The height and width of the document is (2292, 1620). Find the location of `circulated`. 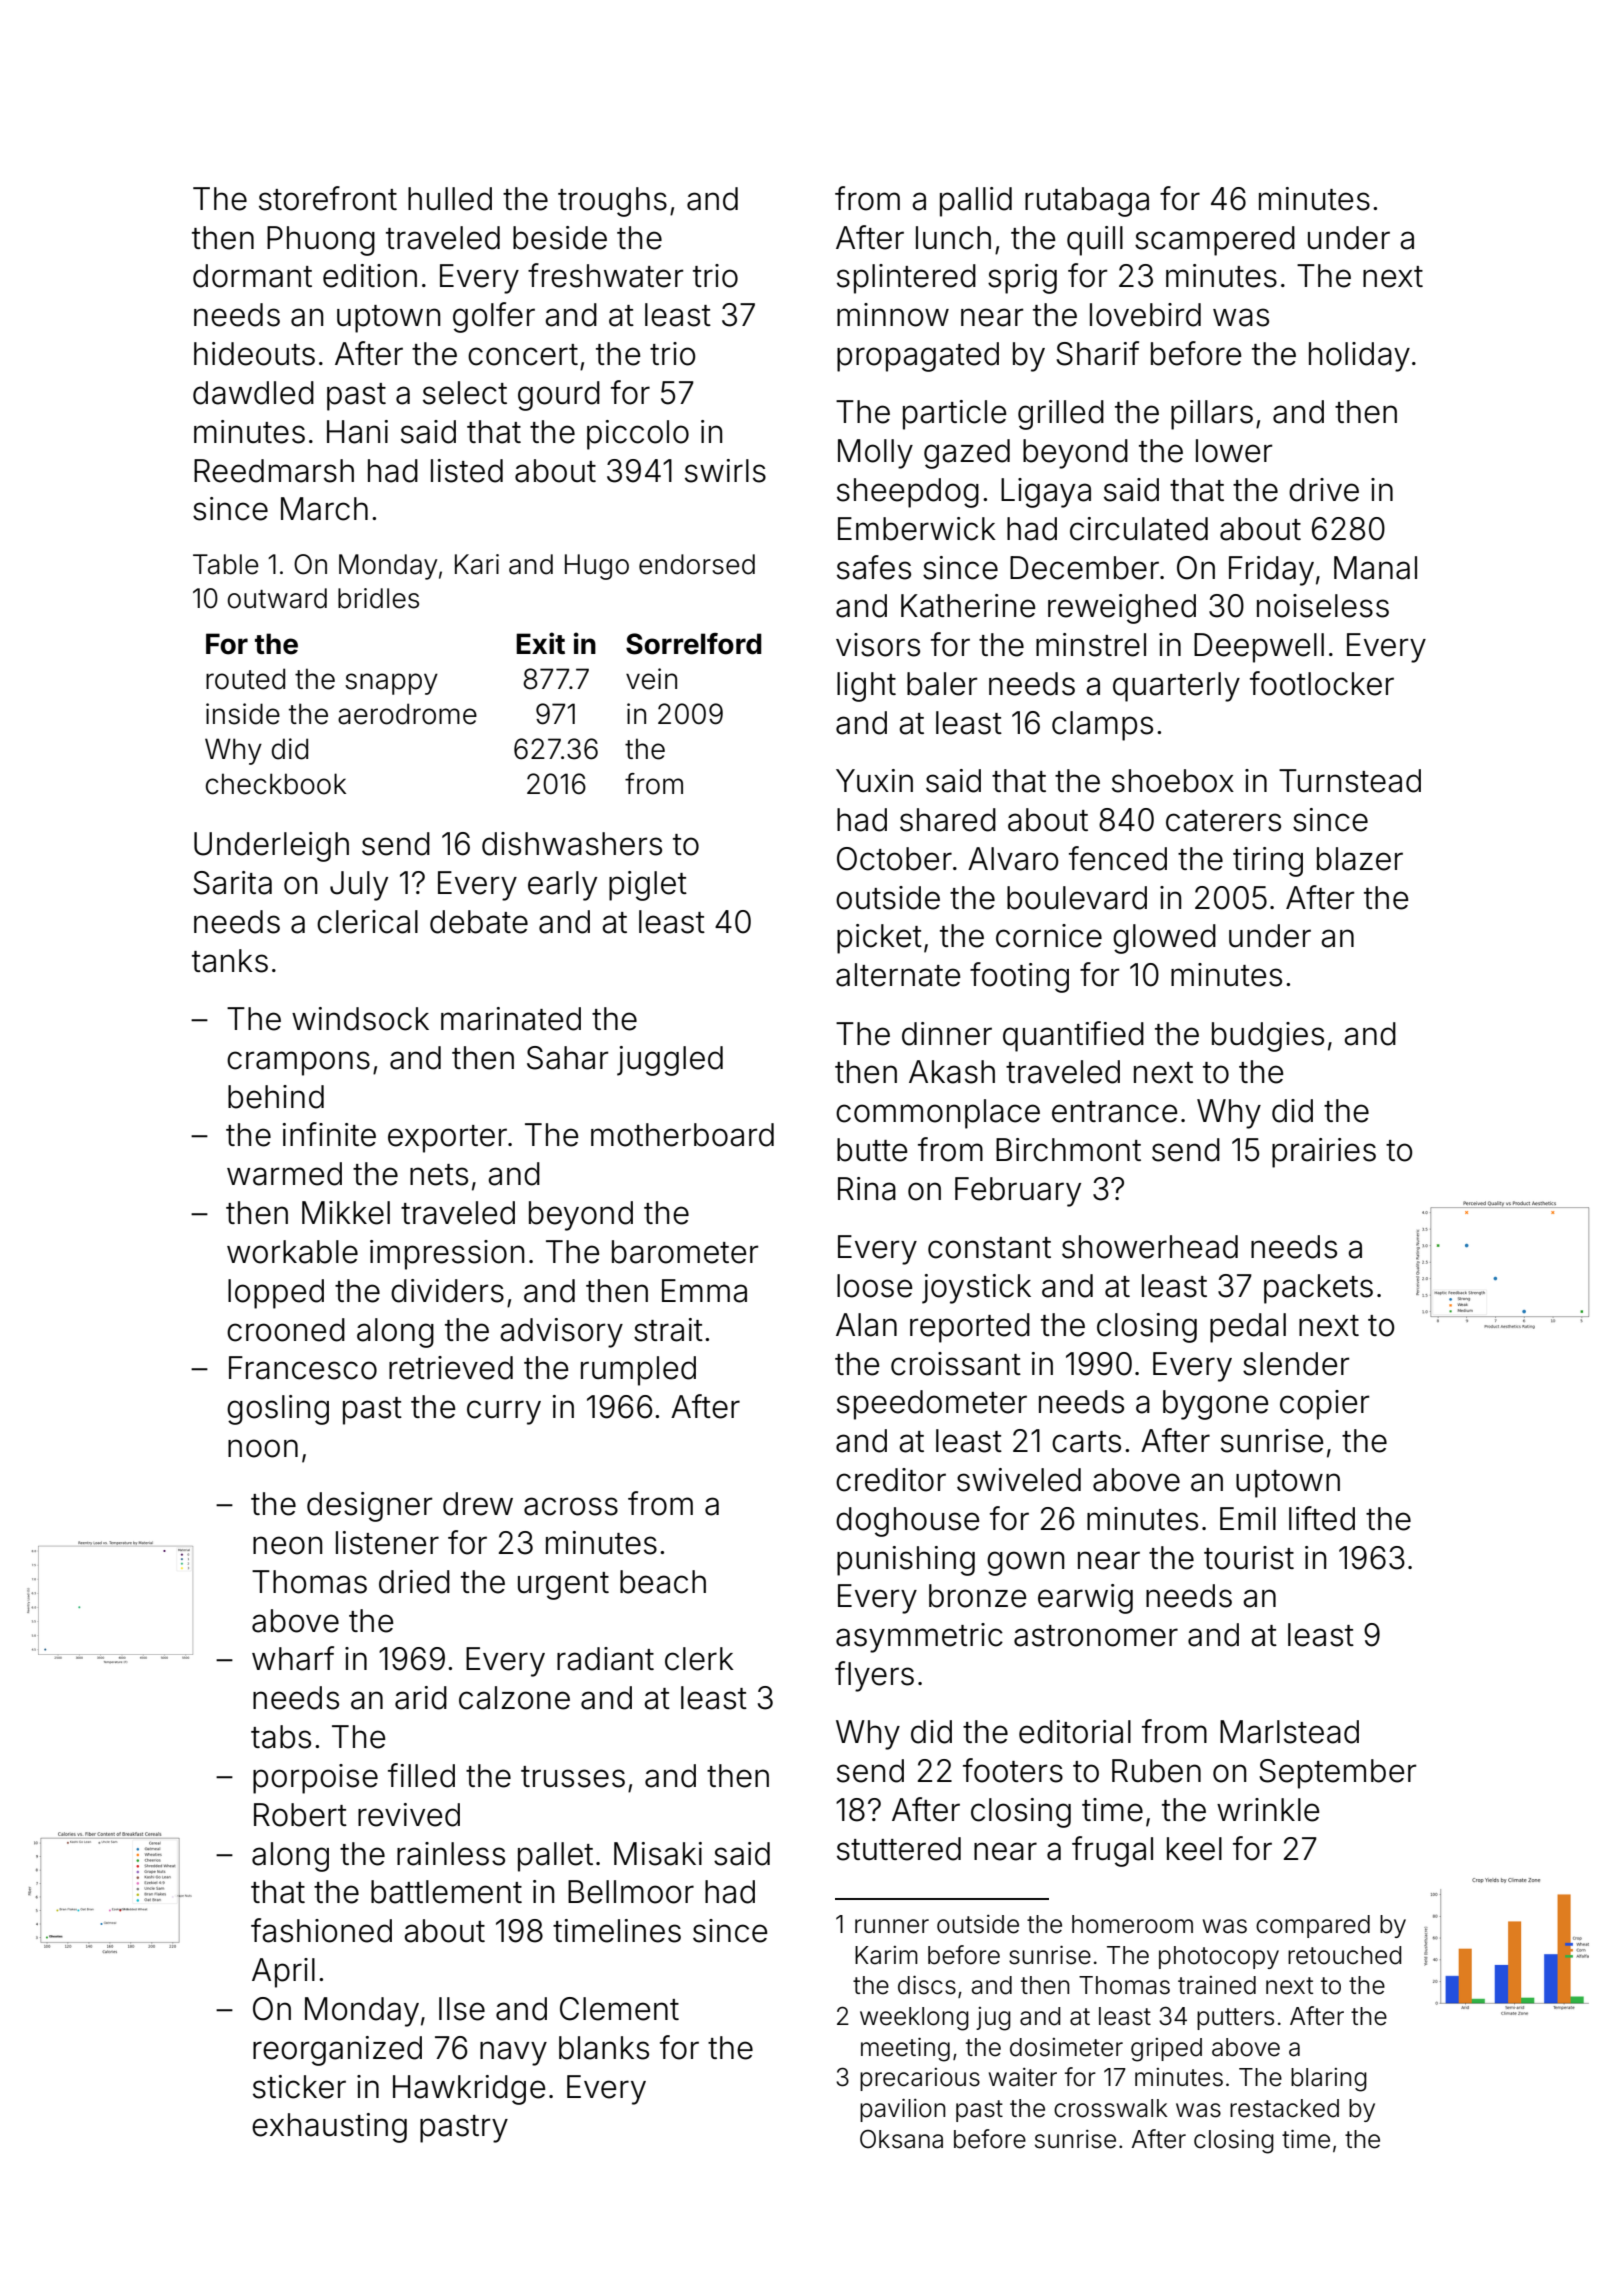

circulated is located at coordinates (1139, 529).
